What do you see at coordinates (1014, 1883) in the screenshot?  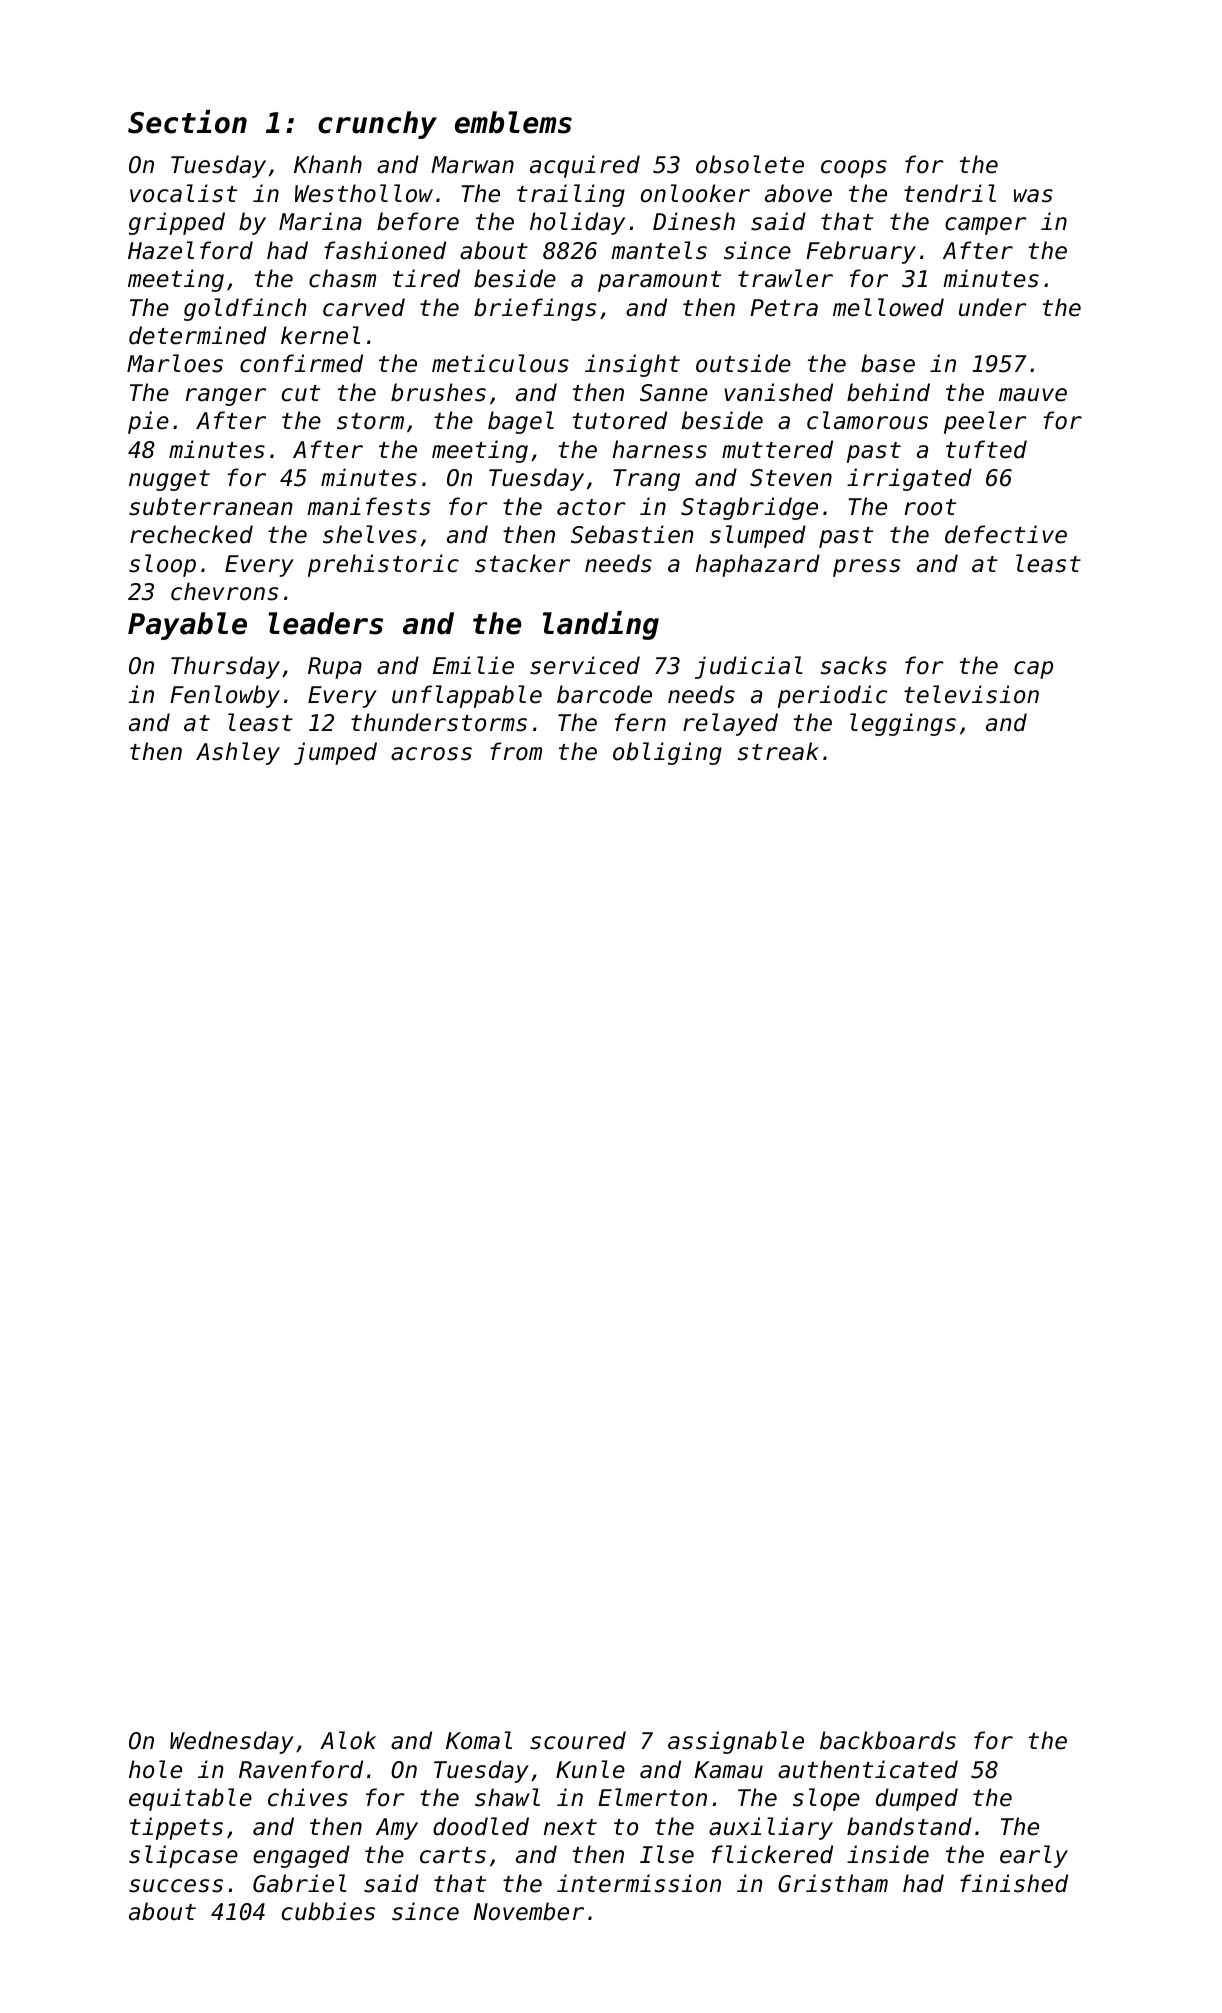 I see `finished` at bounding box center [1014, 1883].
